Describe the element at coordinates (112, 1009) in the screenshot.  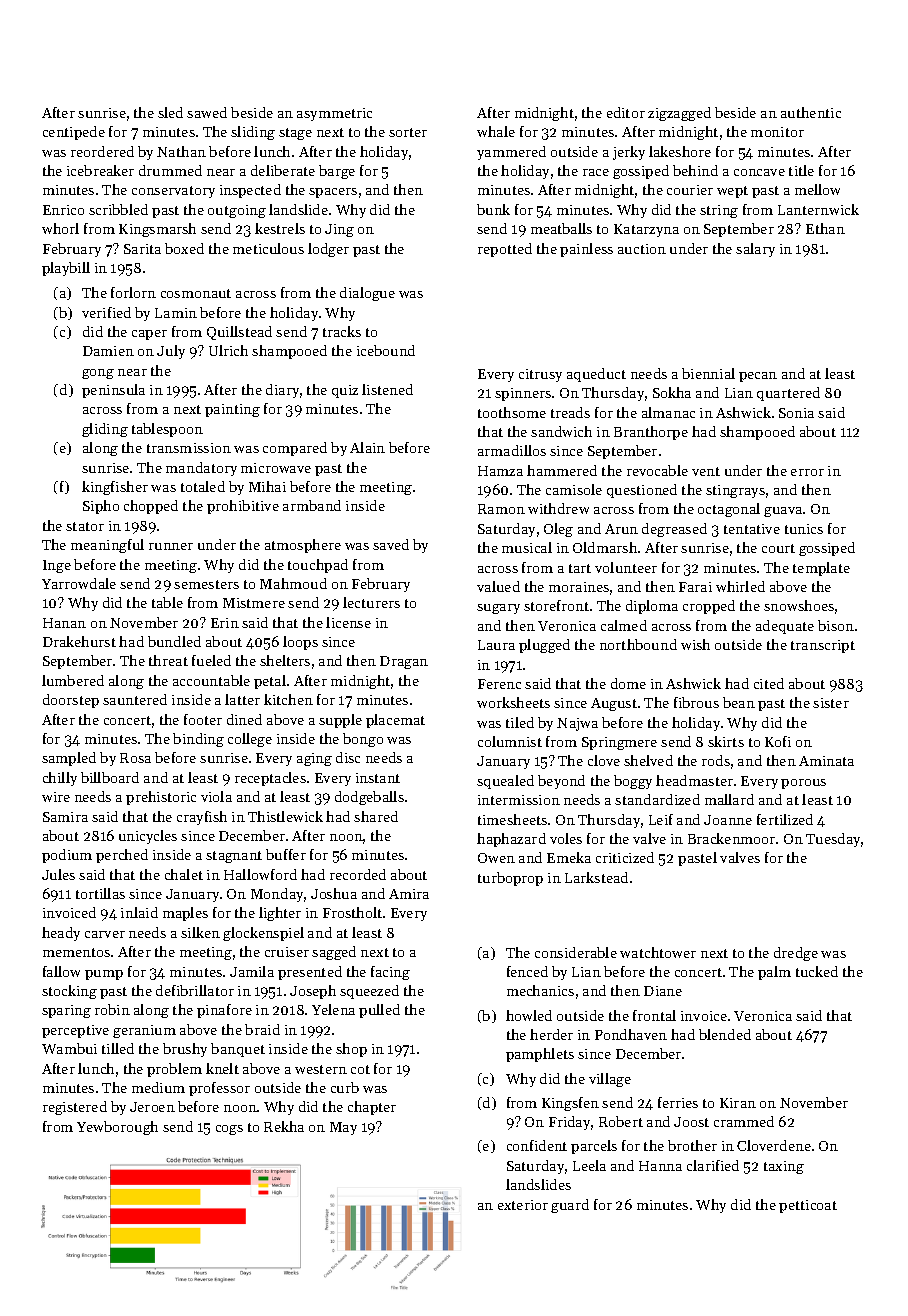
I see `robin` at that location.
